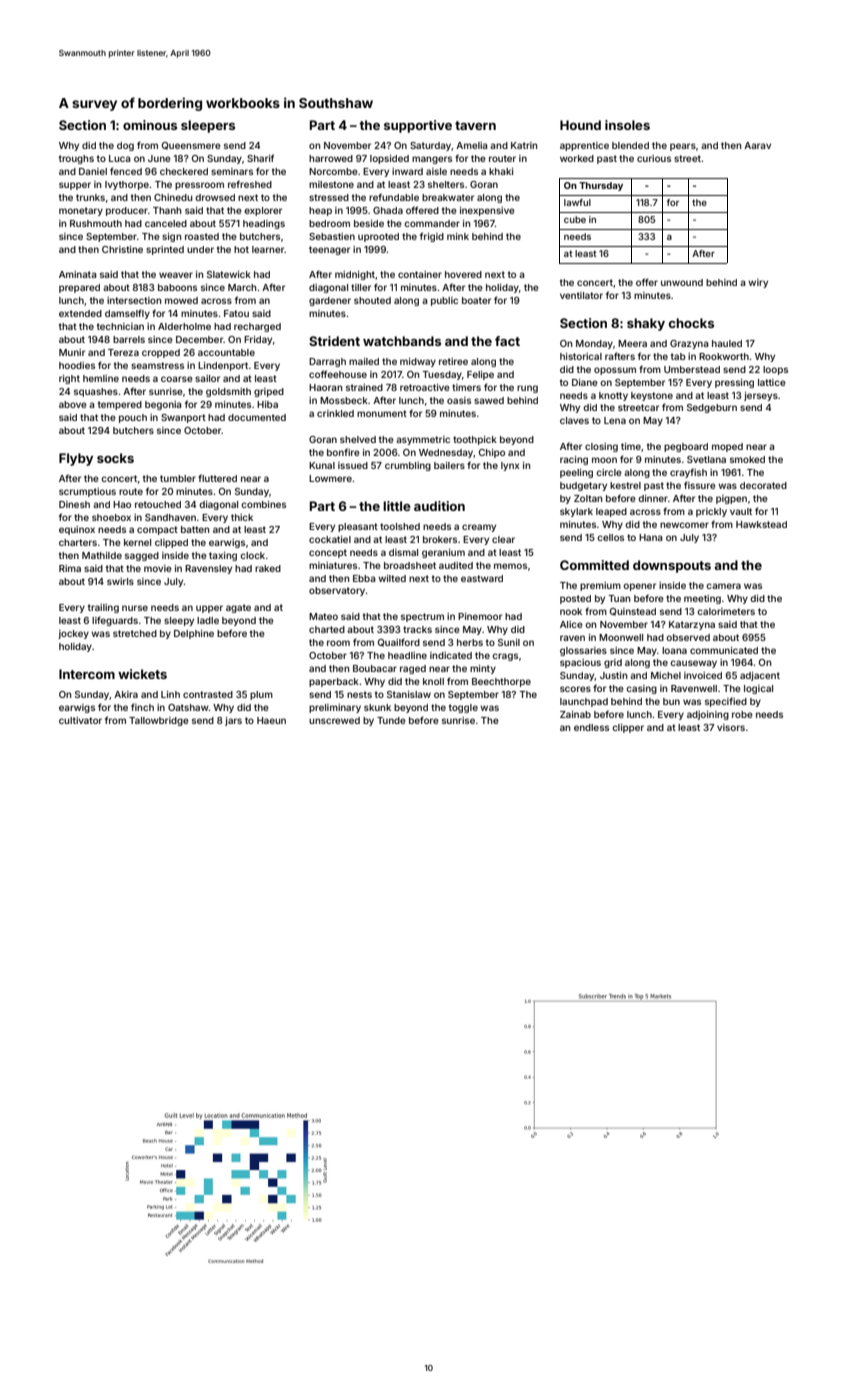 The height and width of the screenshot is (1400, 849). I want to click on harrowed, so click(331, 158).
